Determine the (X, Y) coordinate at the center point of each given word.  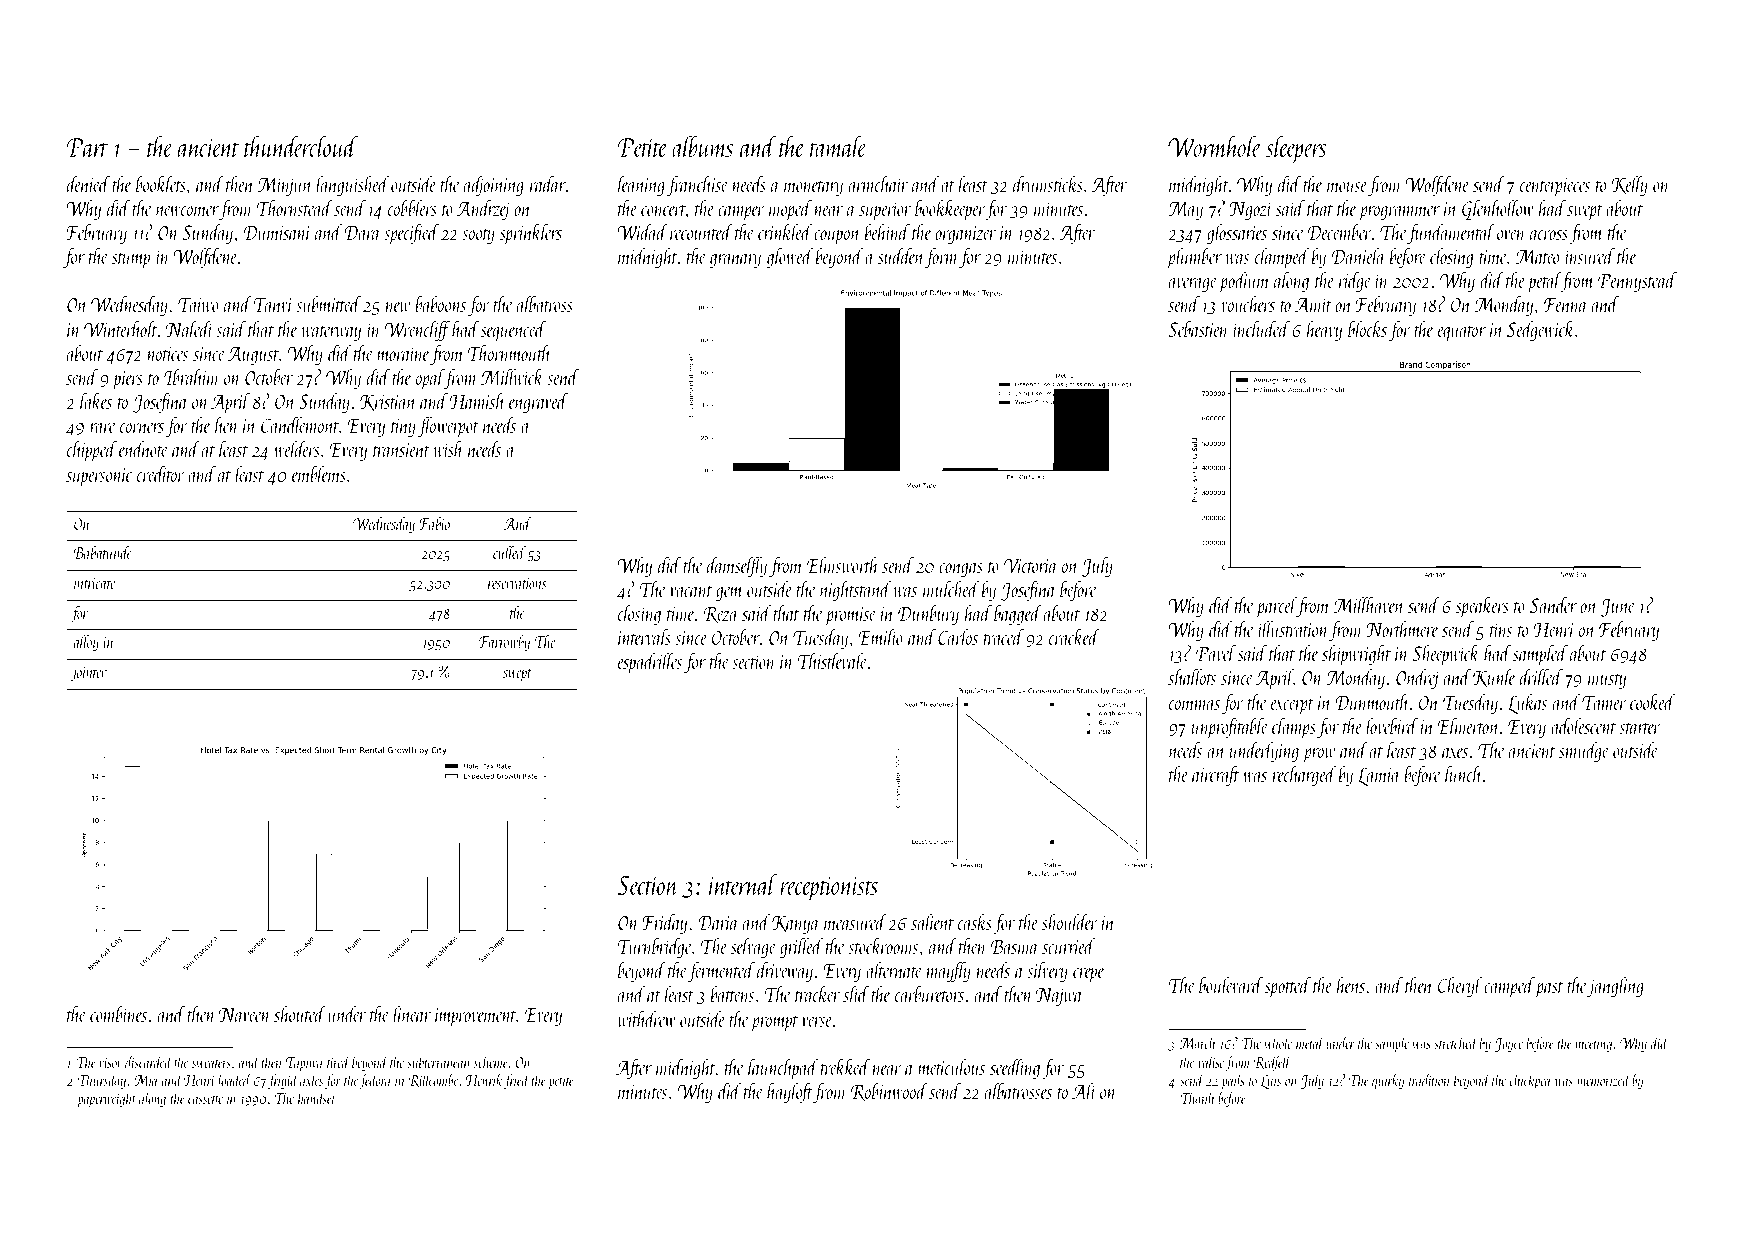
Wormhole (1215, 146)
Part (87, 147)
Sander (1553, 604)
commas (1194, 705)
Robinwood (889, 1091)
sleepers (1296, 149)
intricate (95, 583)
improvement (476, 1017)
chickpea (1530, 1081)
